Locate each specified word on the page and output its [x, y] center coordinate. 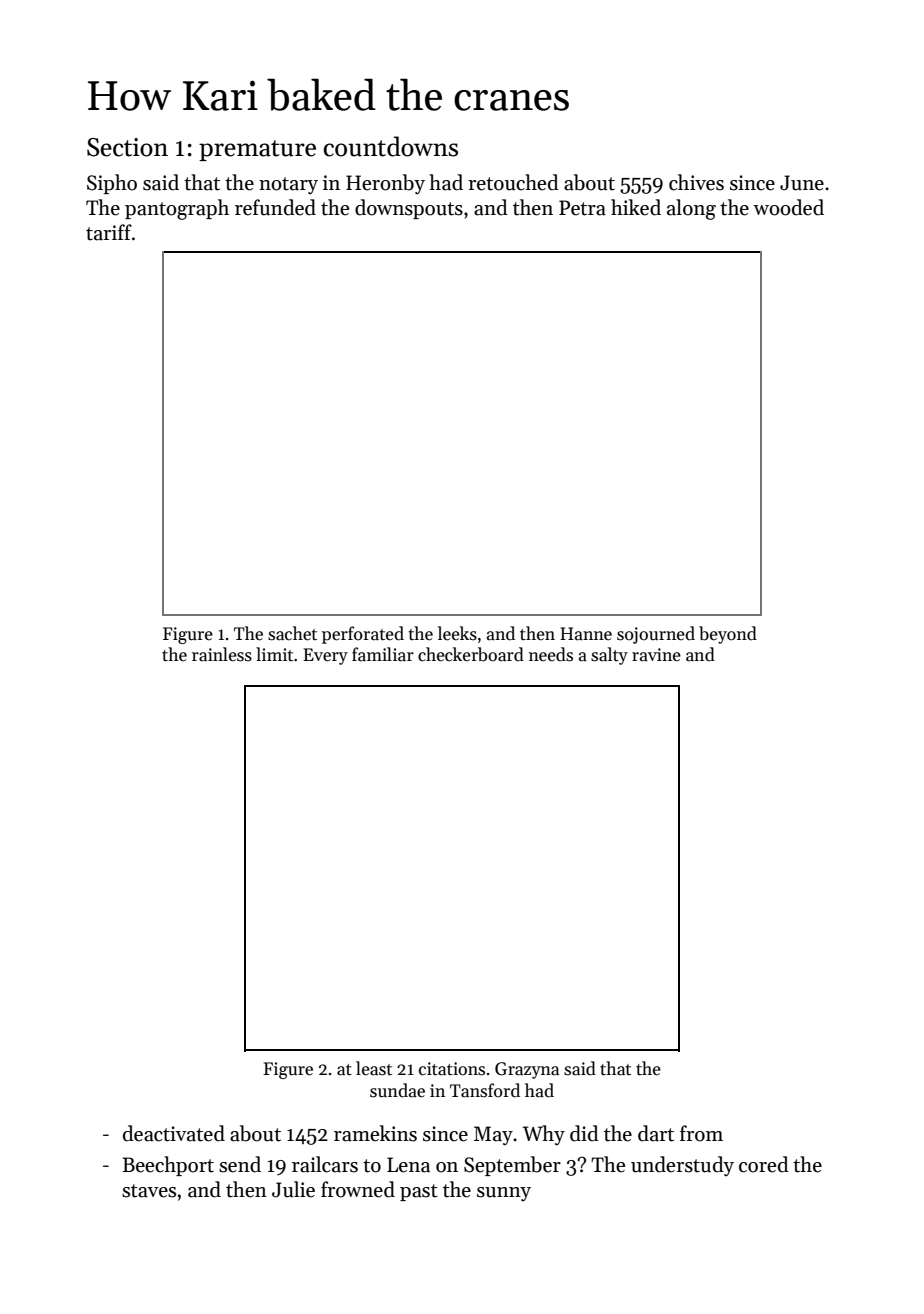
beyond [728, 635]
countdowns [391, 146]
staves [149, 1191]
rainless [222, 654]
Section [127, 147]
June [802, 183]
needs [551, 654]
